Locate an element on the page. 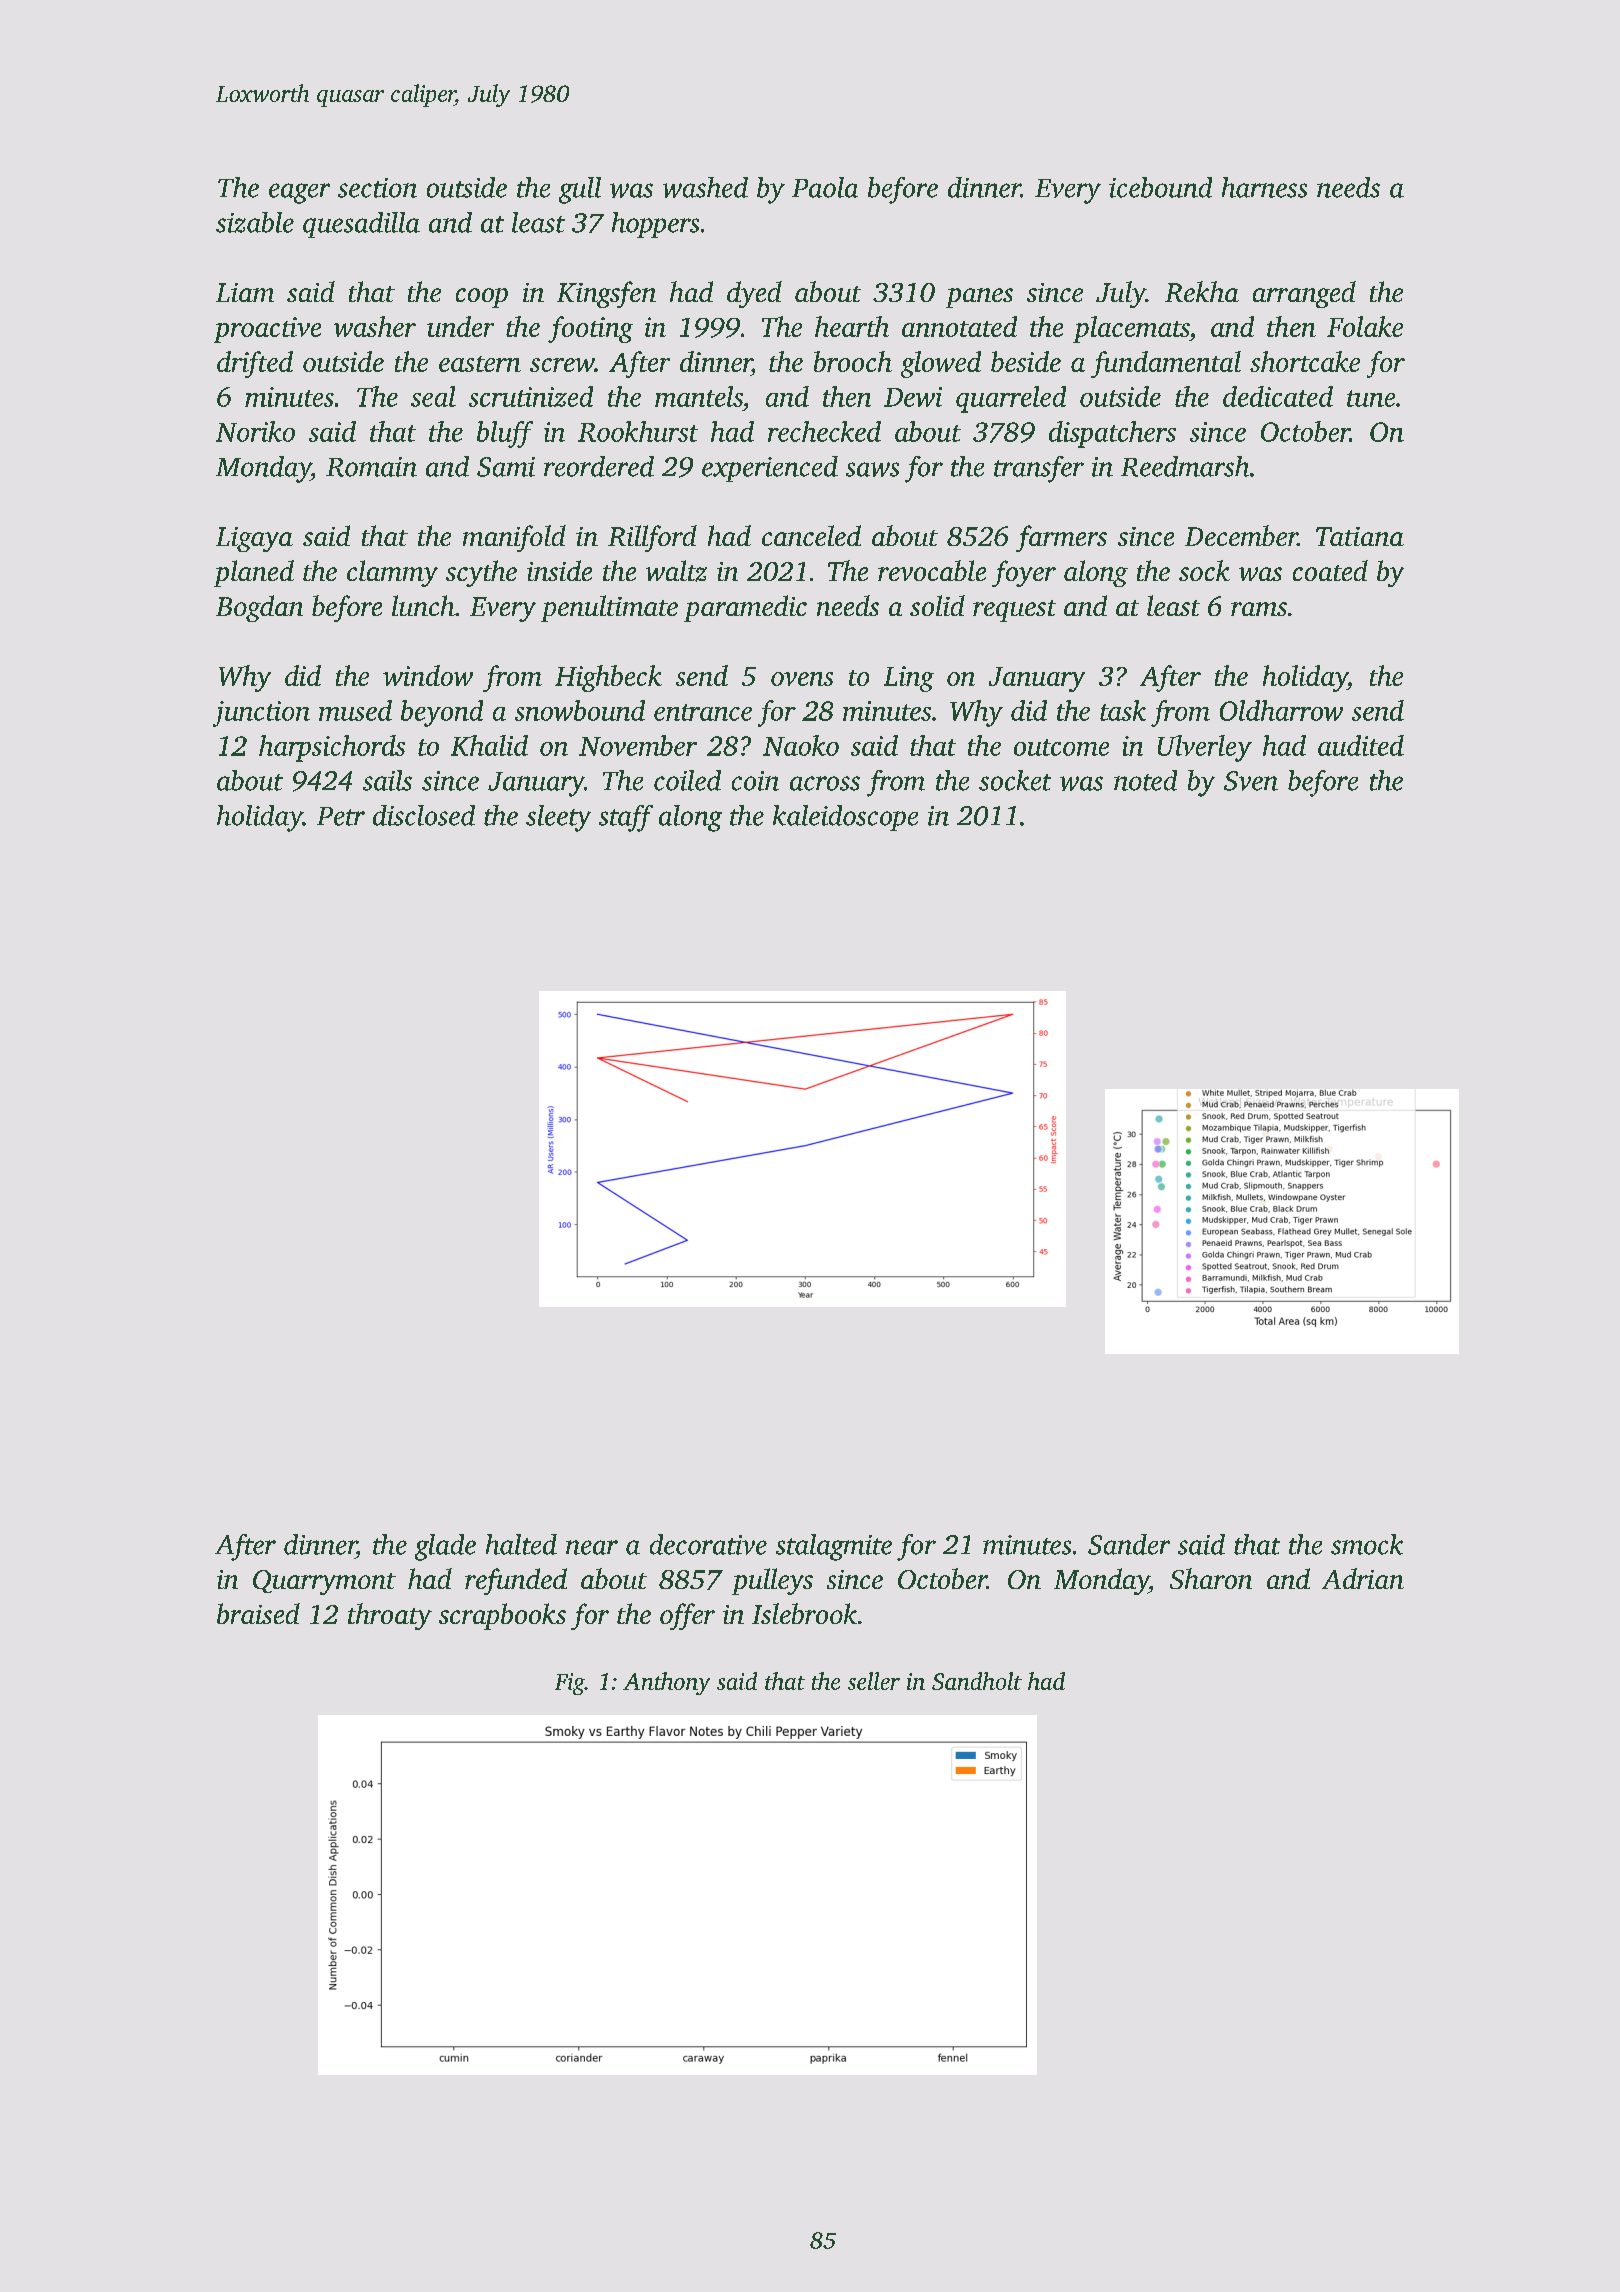  coiled is located at coordinates (687, 780).
